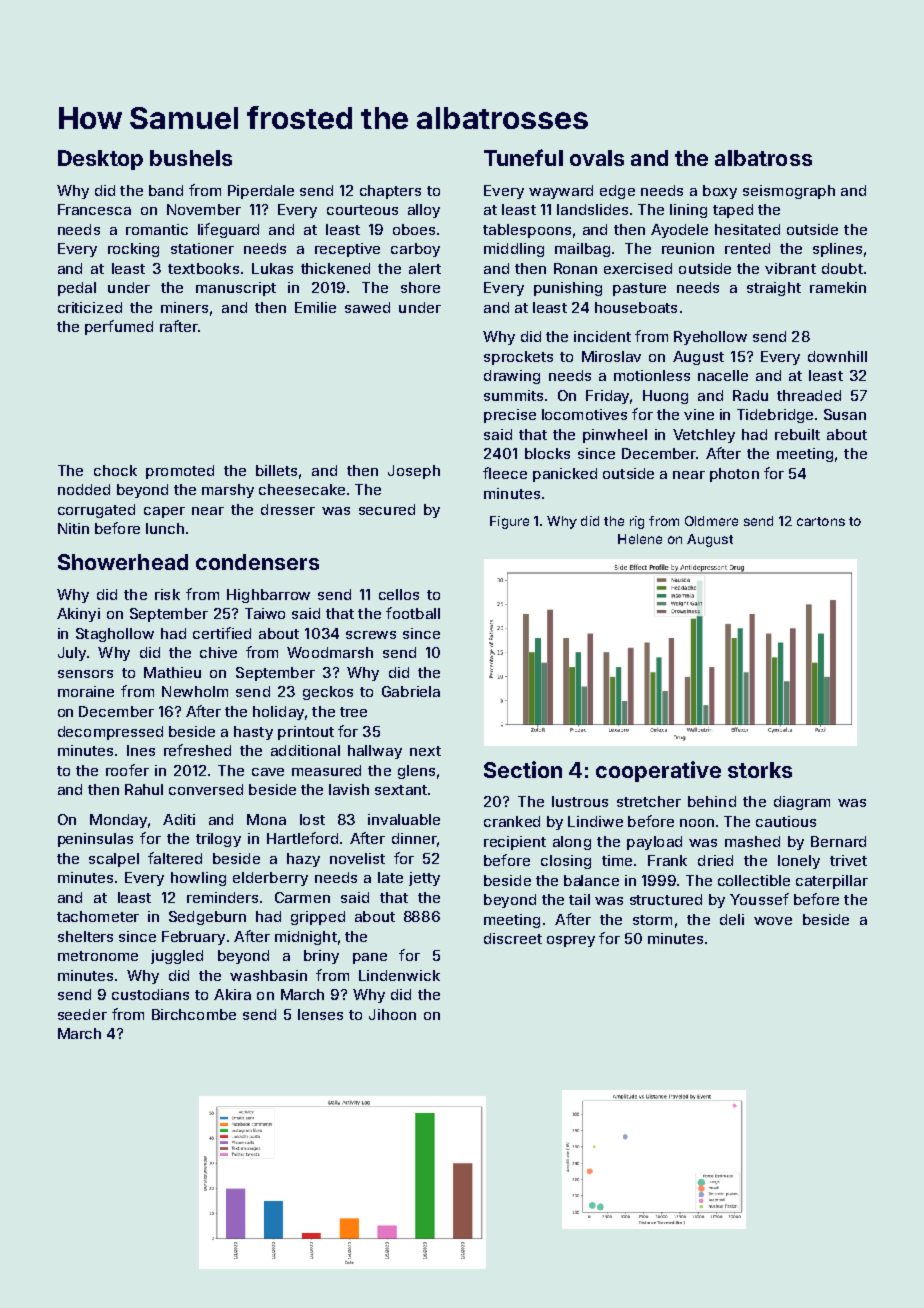  Describe the element at coordinates (387, 509) in the document. I see `secured` at that location.
